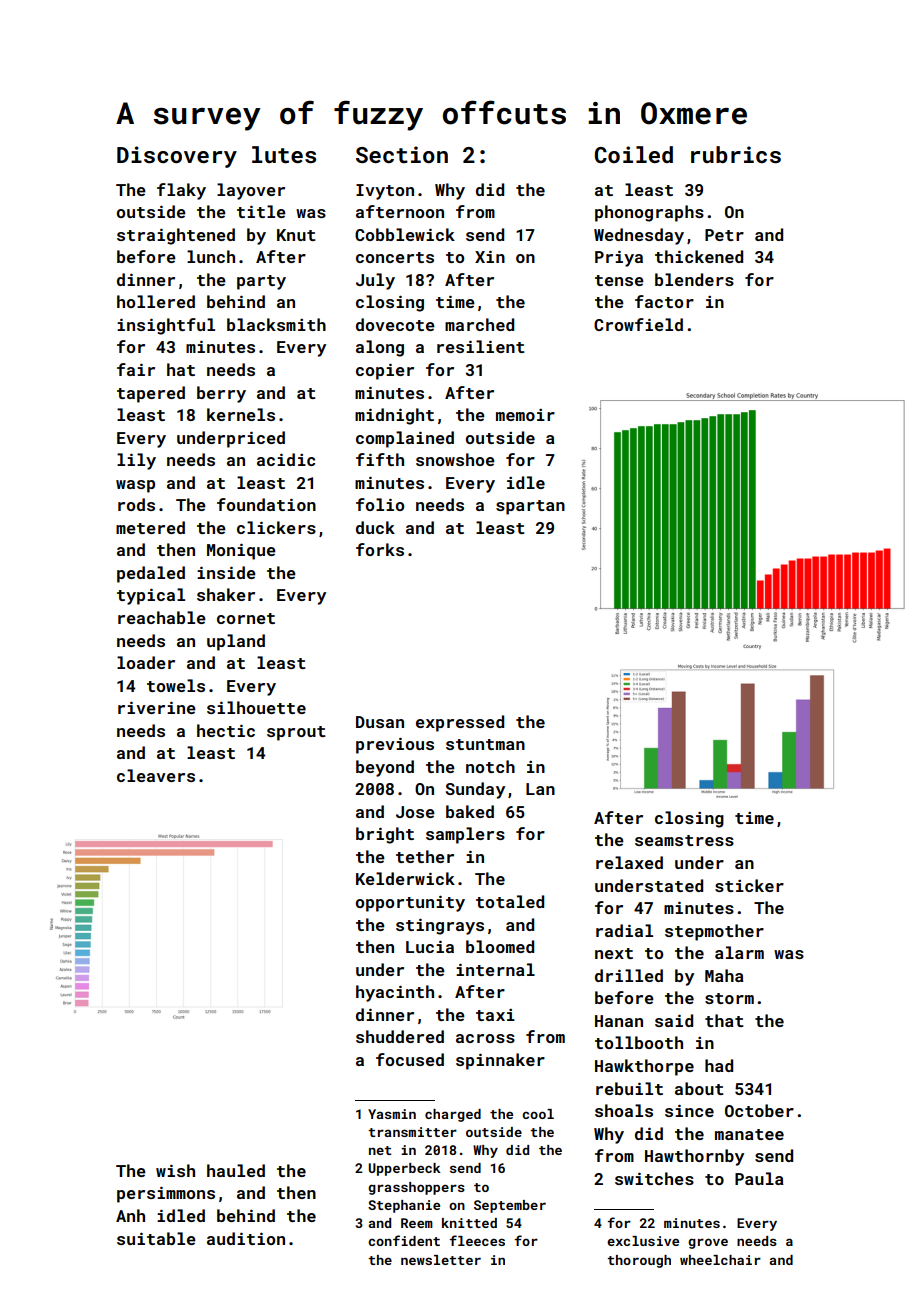 Image resolution: width=924 pixels, height=1308 pixels. I want to click on Knut, so click(296, 235).
